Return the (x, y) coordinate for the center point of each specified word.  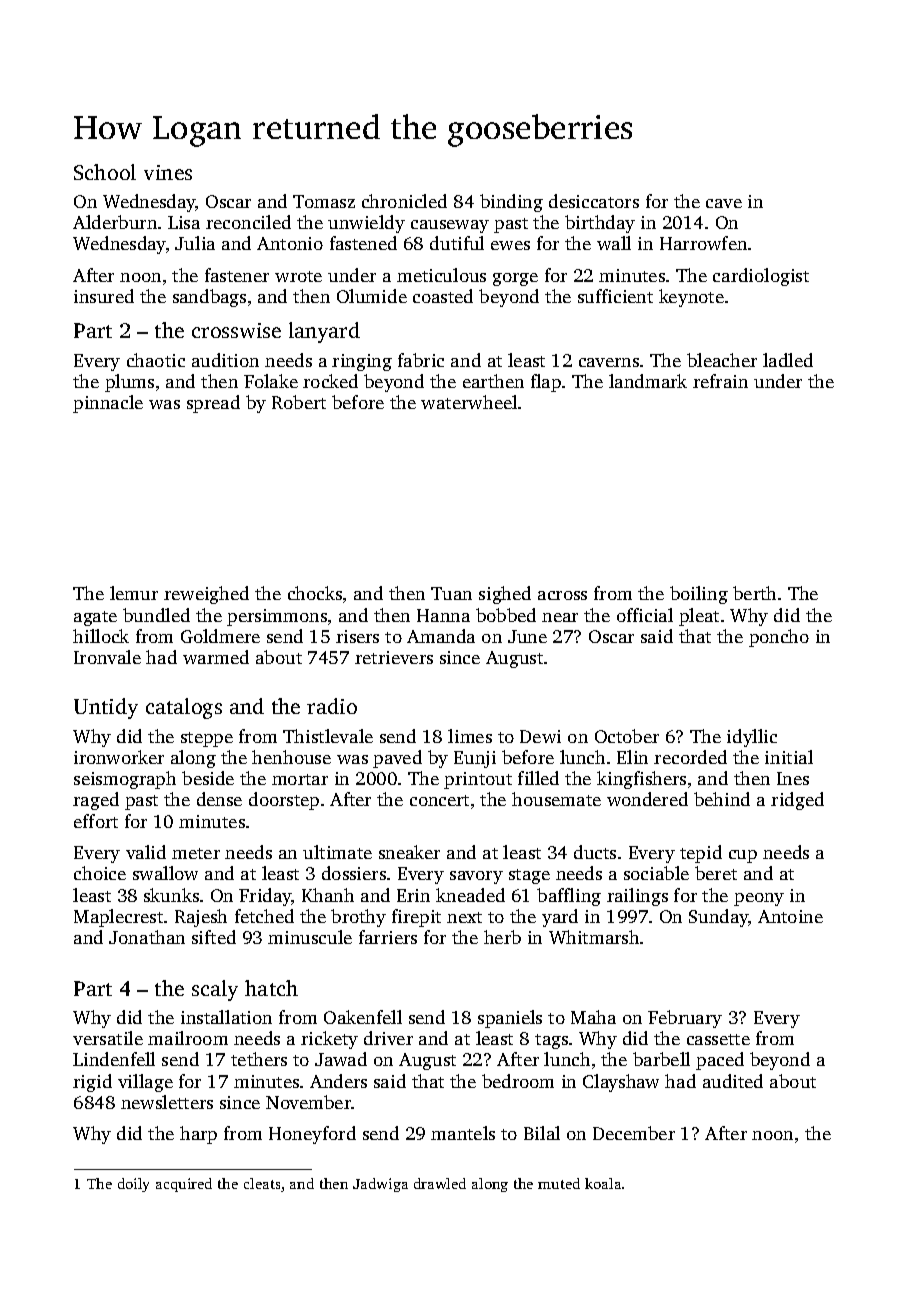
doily (133, 1185)
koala (603, 1183)
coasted (443, 296)
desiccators (594, 201)
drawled (440, 1183)
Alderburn (115, 222)
